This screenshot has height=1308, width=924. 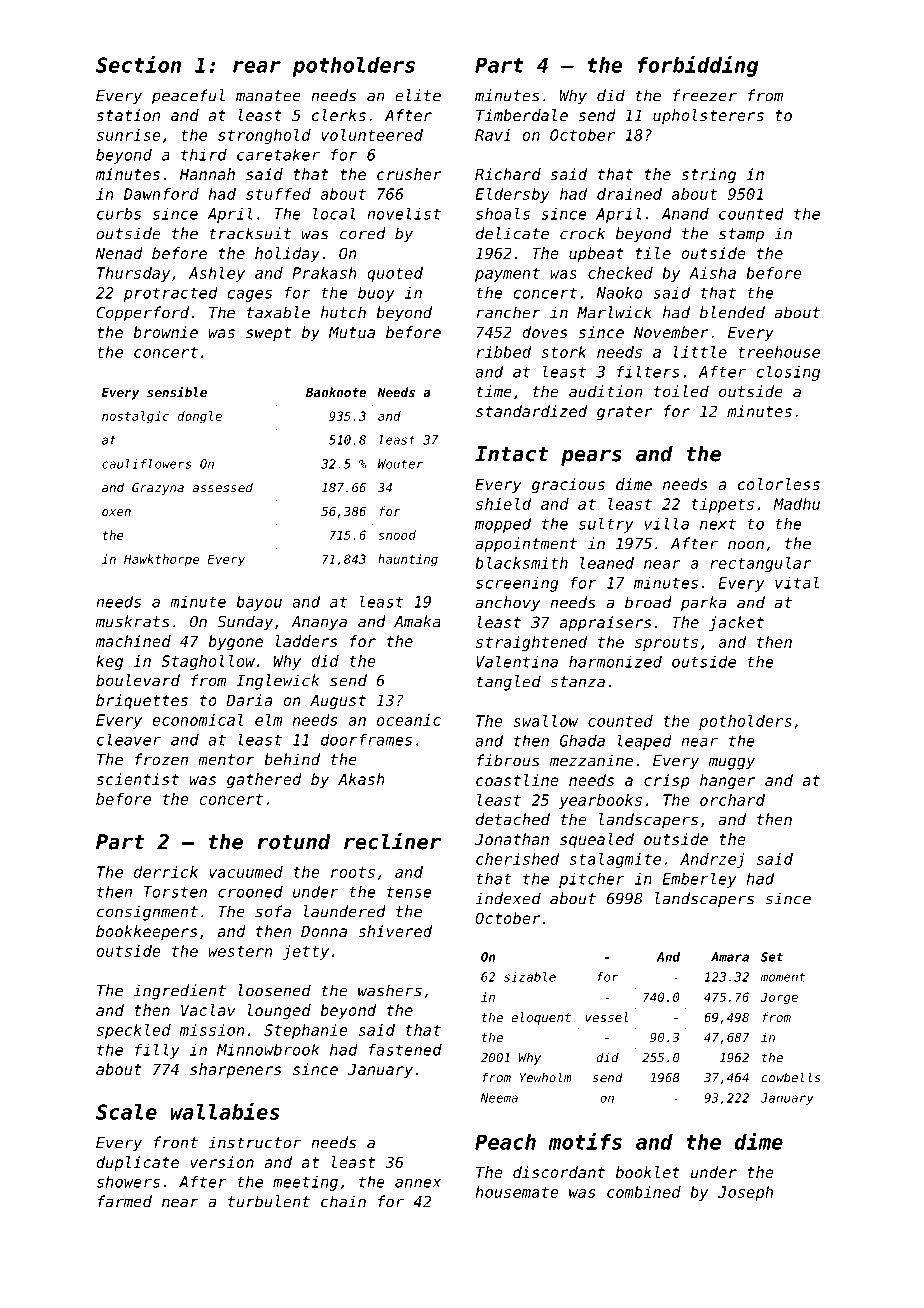 I want to click on time, so click(x=494, y=391).
